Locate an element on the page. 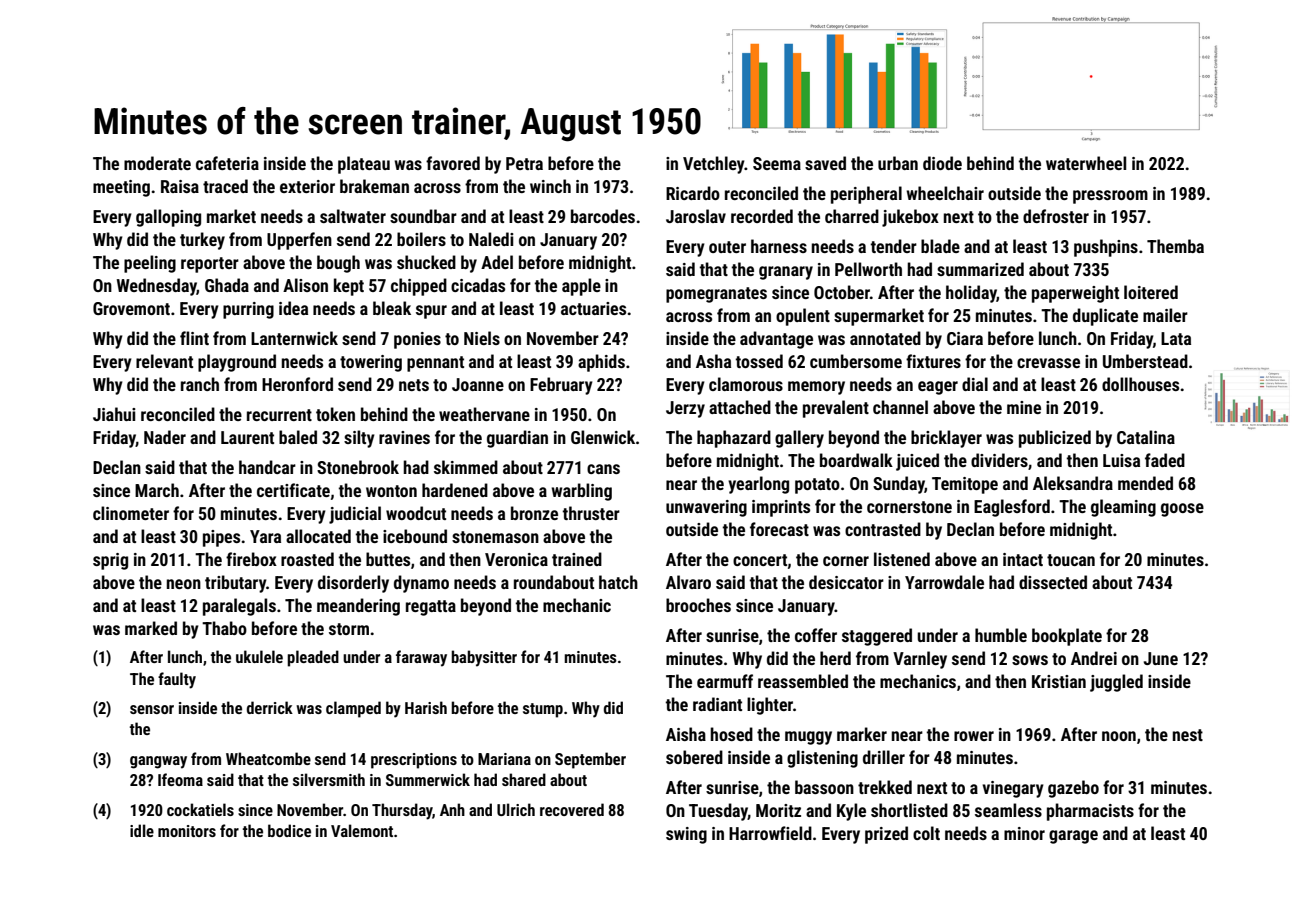 The height and width of the image is (924, 1308). Mariana is located at coordinates (504, 759).
